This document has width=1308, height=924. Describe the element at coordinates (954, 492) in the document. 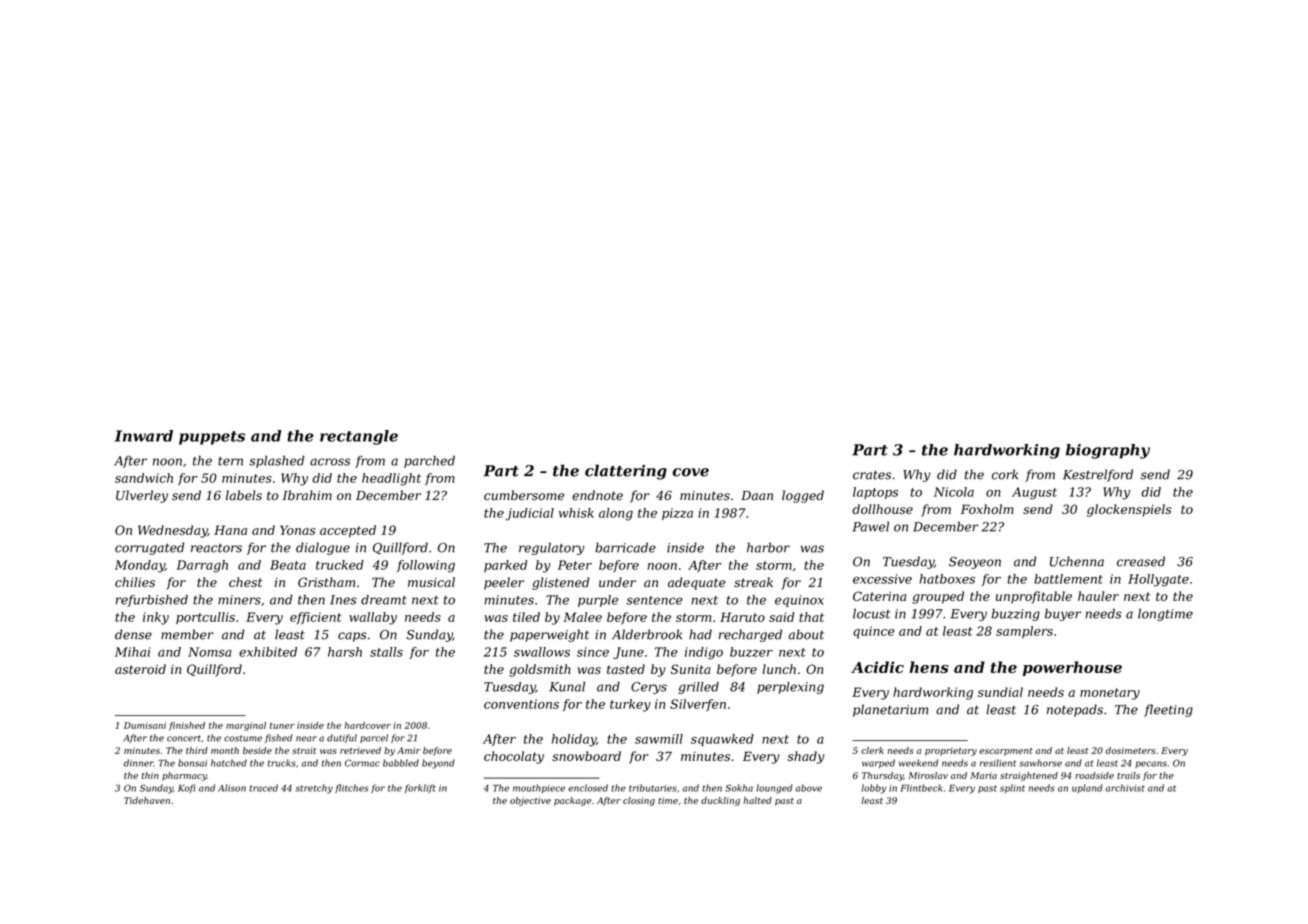

I see `Nicola` at that location.
